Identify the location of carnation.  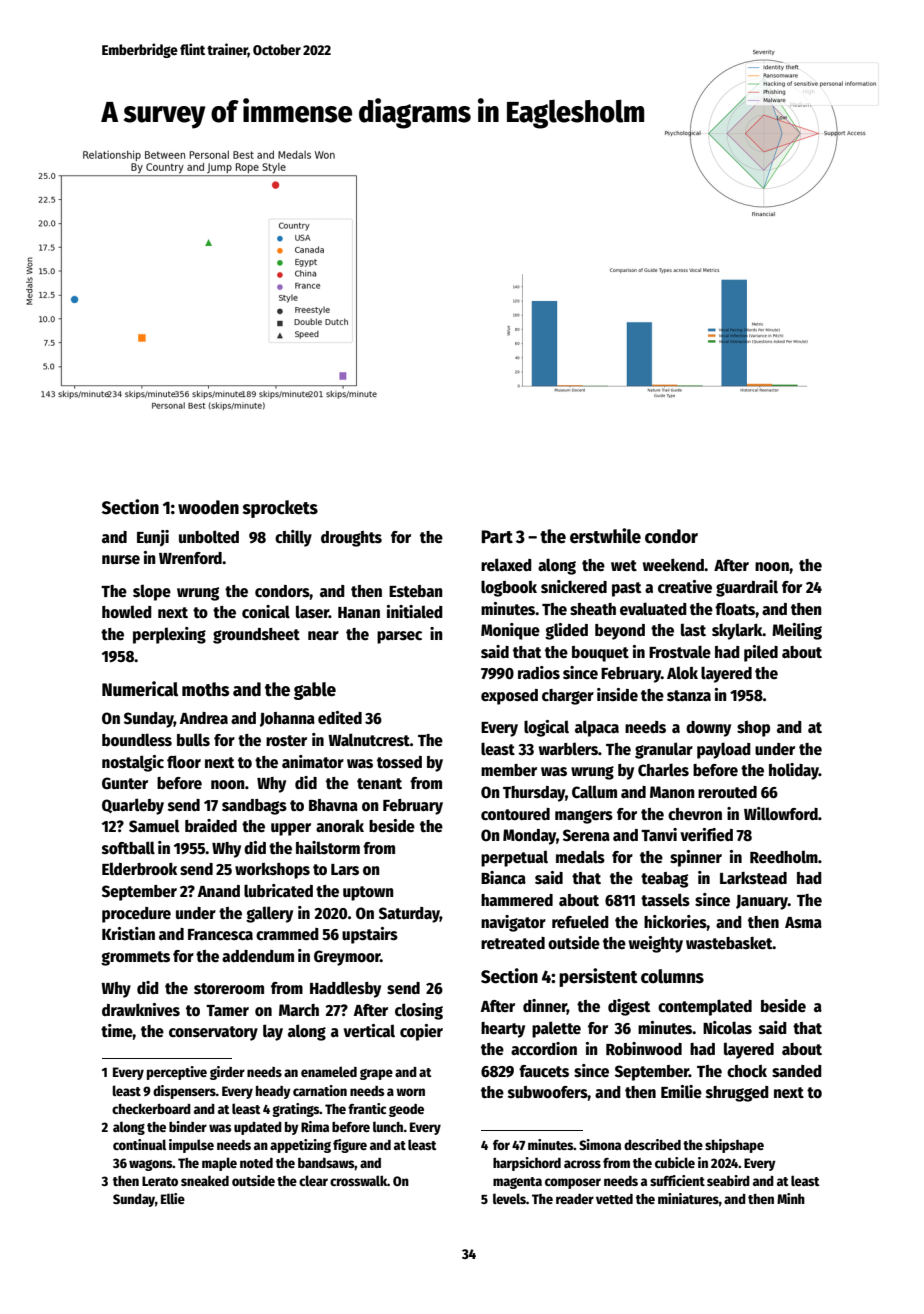
(320, 1090).
